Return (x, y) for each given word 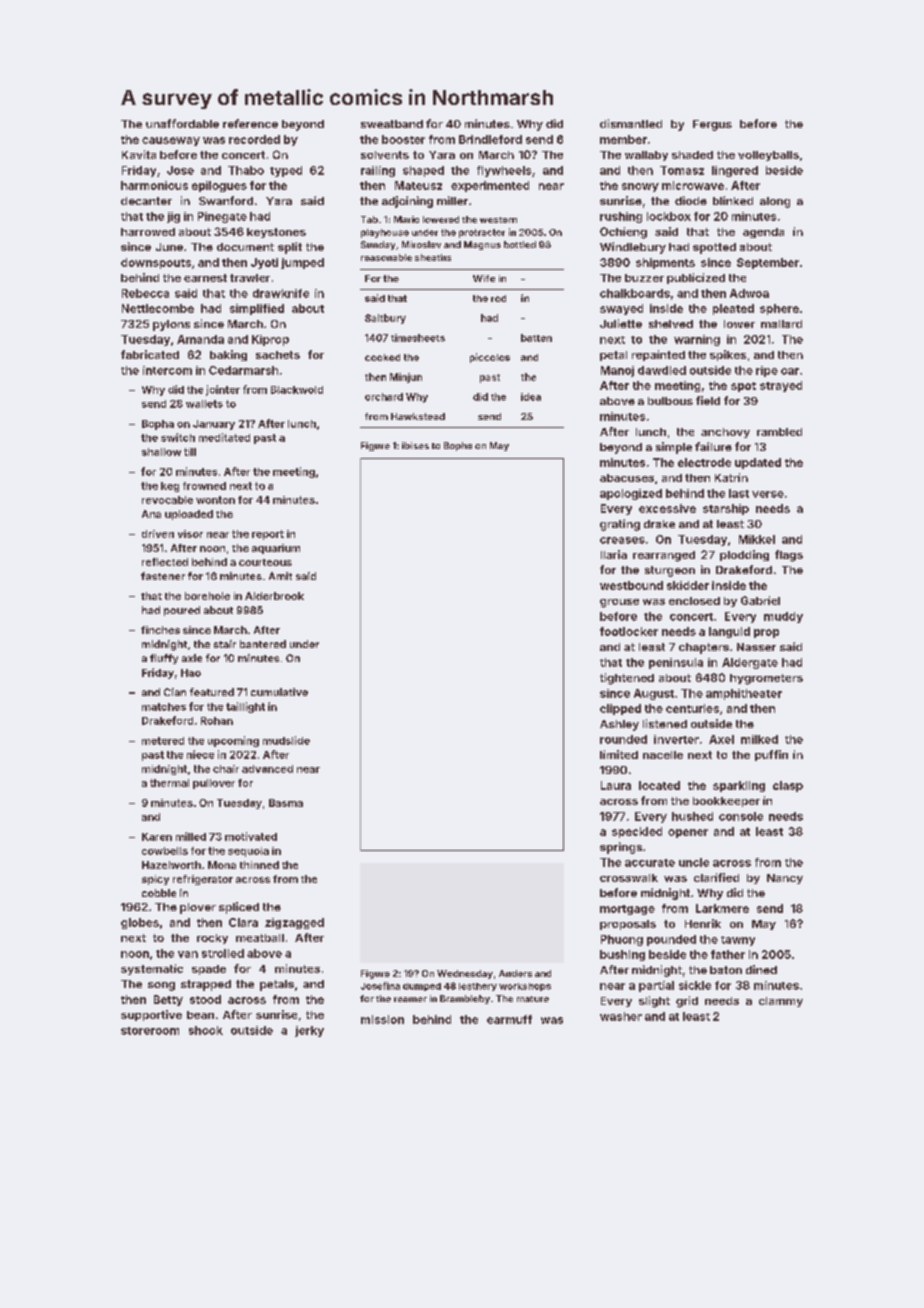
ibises (415, 445)
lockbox (669, 216)
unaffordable (182, 123)
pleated (733, 309)
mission (382, 1019)
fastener (163, 576)
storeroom (150, 1031)
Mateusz (418, 185)
